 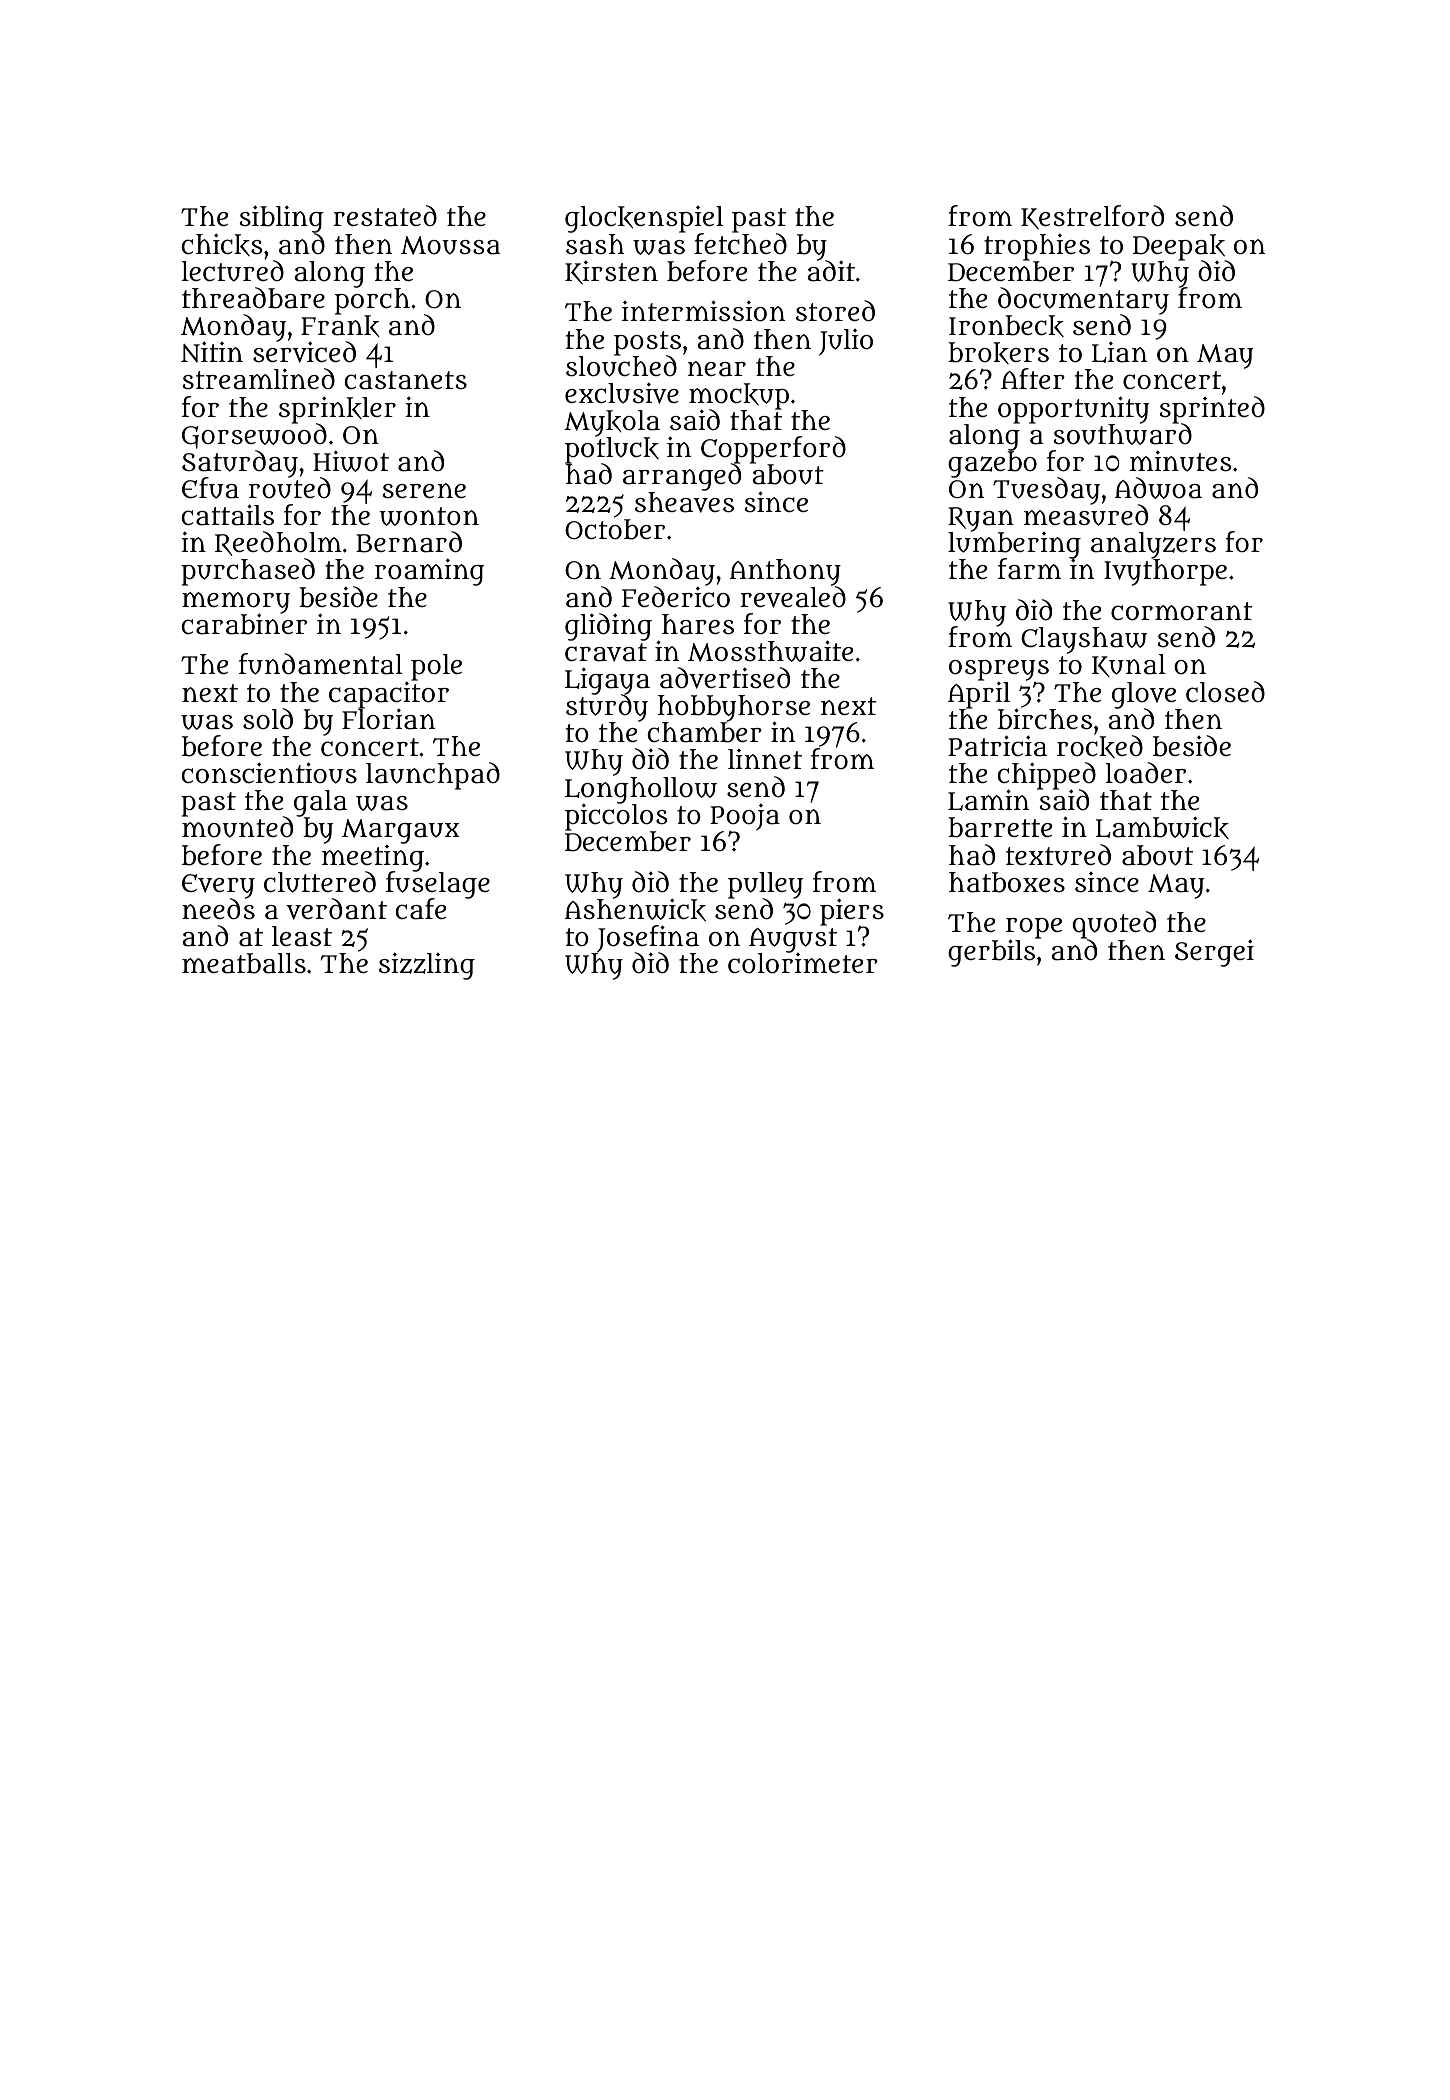 I want to click on launchpad, so click(x=433, y=776).
